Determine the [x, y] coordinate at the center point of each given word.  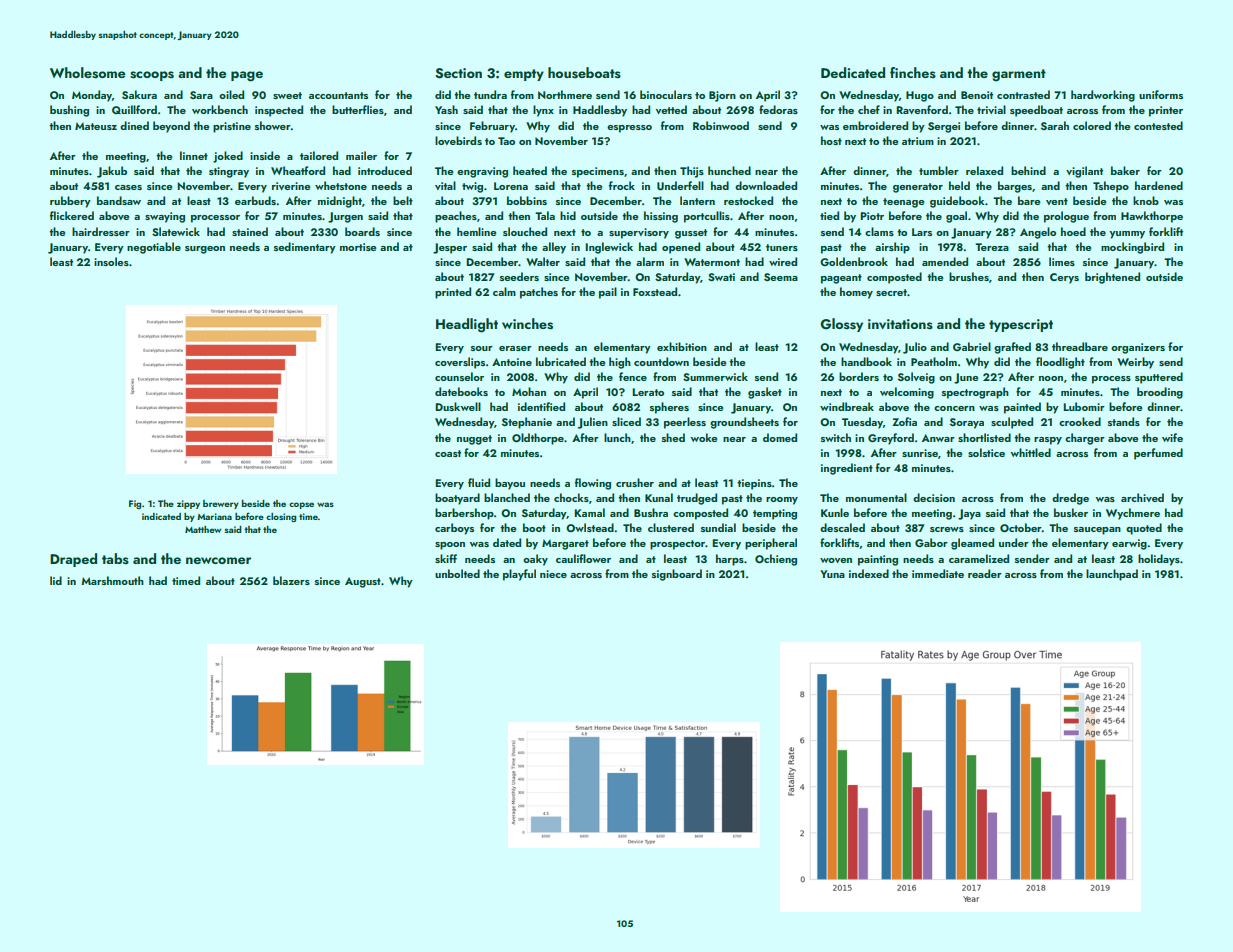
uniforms [1161, 94]
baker [1125, 170]
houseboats [584, 73]
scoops [152, 76]
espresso [629, 129]
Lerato [648, 392]
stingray [229, 172]
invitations [900, 324]
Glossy [841, 325]
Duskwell [458, 406]
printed [453, 293]
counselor [459, 376]
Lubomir [1084, 406]
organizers [1138, 348]
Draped [73, 560]
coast [448, 453]
